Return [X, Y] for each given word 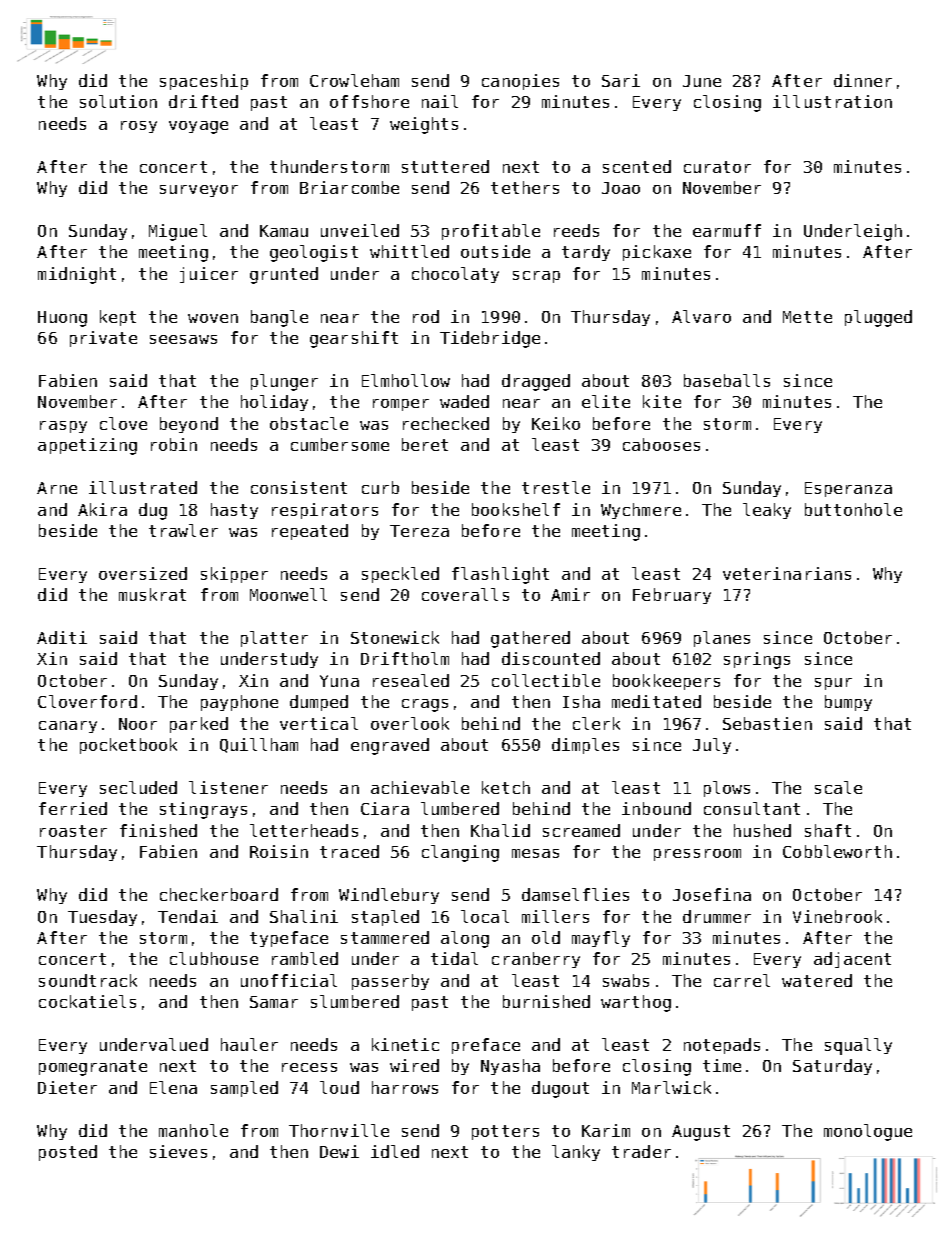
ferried [73, 808]
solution [118, 101]
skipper [234, 575]
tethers [525, 187]
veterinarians [787, 573]
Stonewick [395, 637]
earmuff [727, 230]
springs [757, 660]
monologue [868, 1132]
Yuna [339, 681]
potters [505, 1132]
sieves [178, 1151]
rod [426, 316]
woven [213, 318]
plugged [878, 318]
